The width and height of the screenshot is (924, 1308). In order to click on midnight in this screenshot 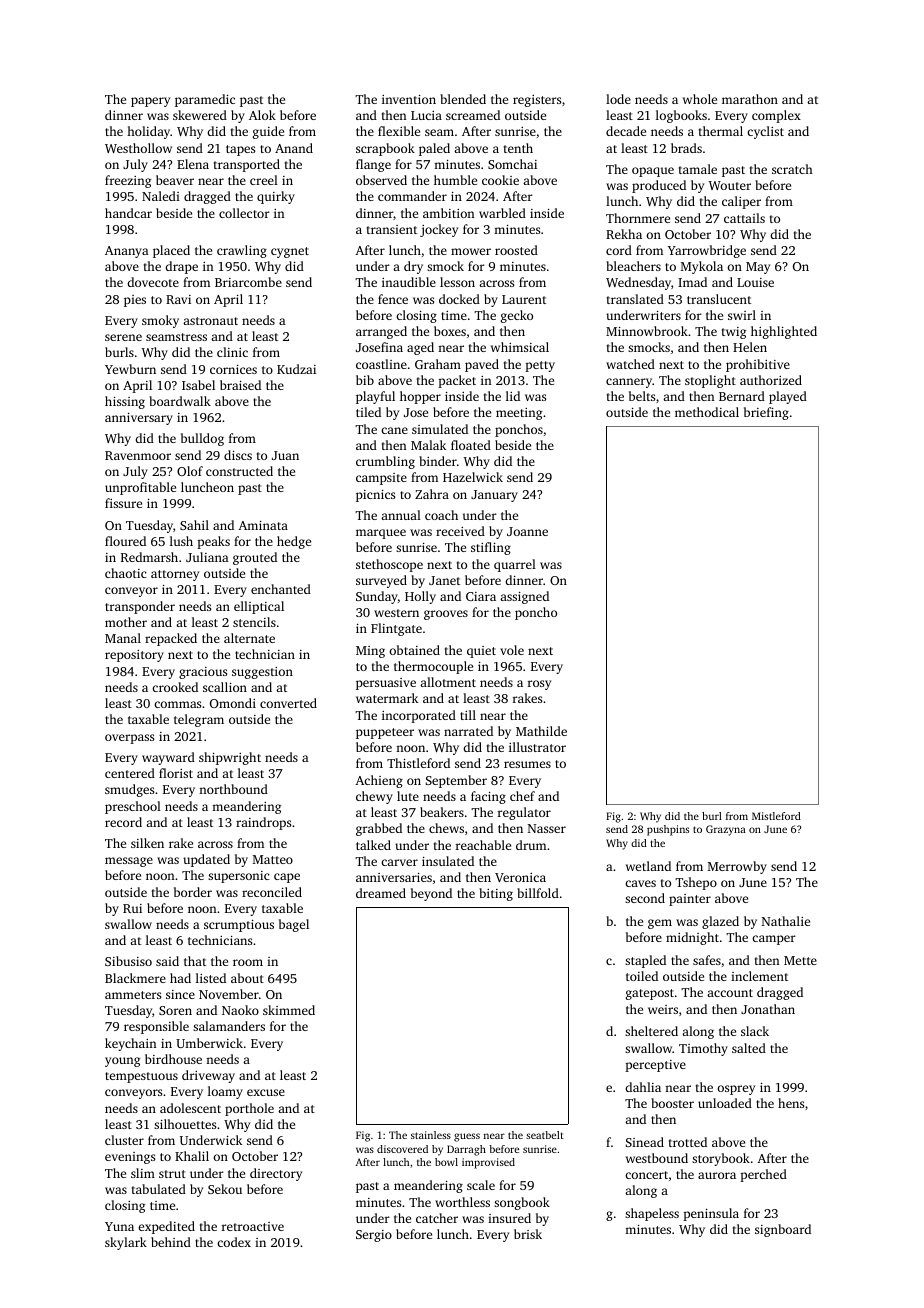, I will do `click(692, 938)`.
